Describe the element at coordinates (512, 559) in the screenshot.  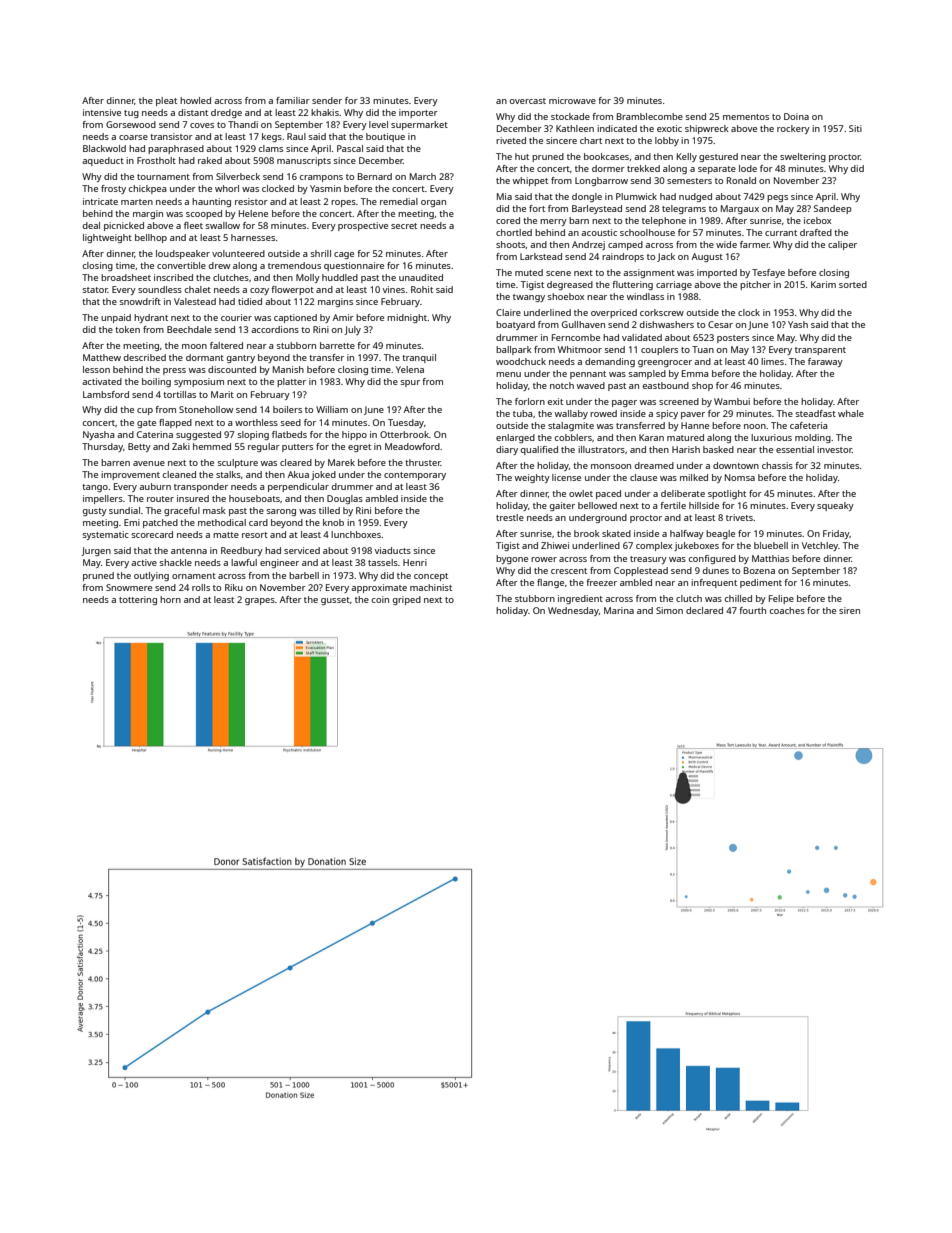
I see `bygone` at that location.
